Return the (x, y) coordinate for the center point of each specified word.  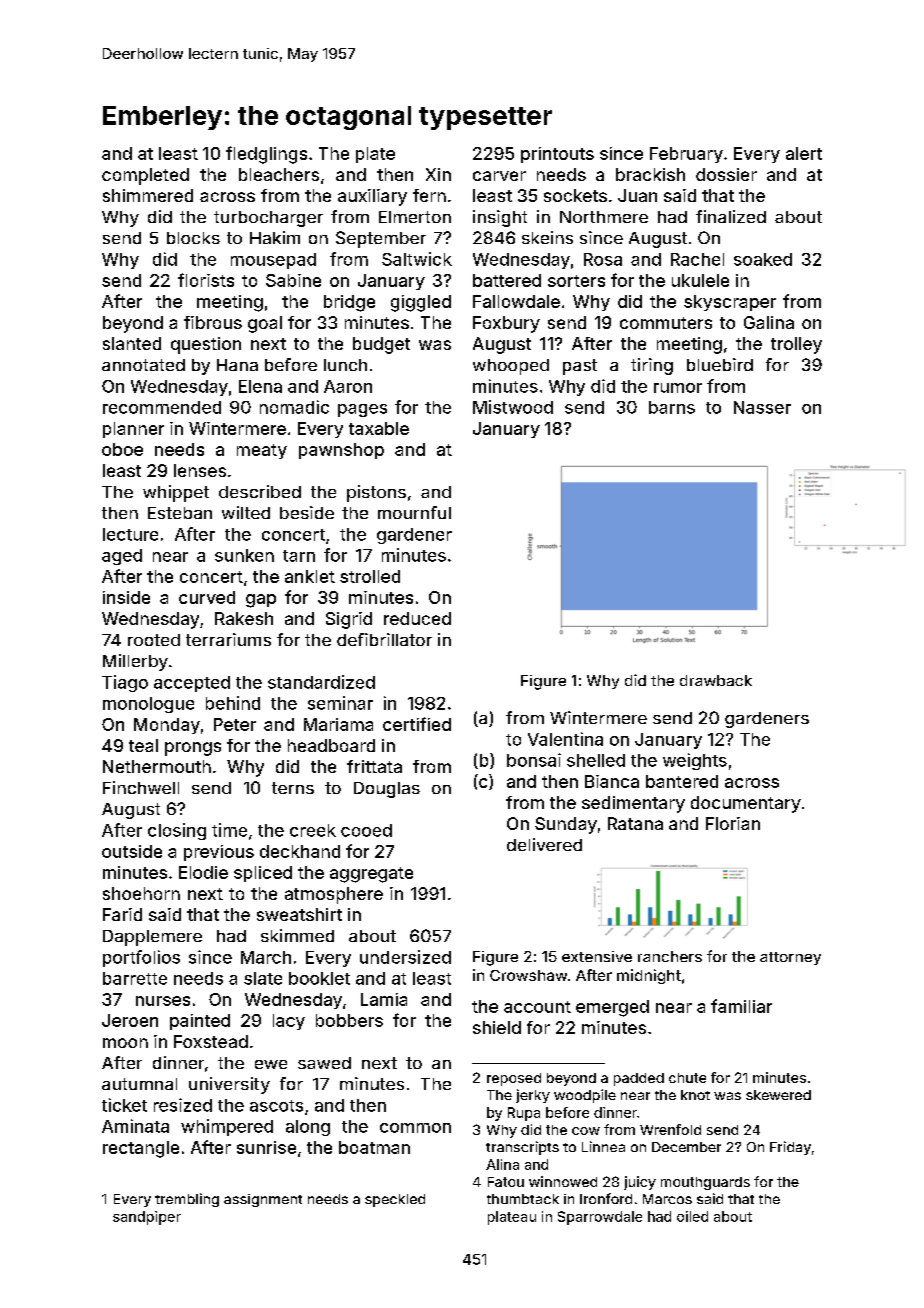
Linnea (603, 1146)
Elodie (203, 872)
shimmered (148, 195)
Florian (733, 823)
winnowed (563, 1181)
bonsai (534, 760)
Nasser (762, 407)
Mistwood (513, 407)
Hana (237, 365)
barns (672, 407)
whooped (511, 367)
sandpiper (147, 1218)
